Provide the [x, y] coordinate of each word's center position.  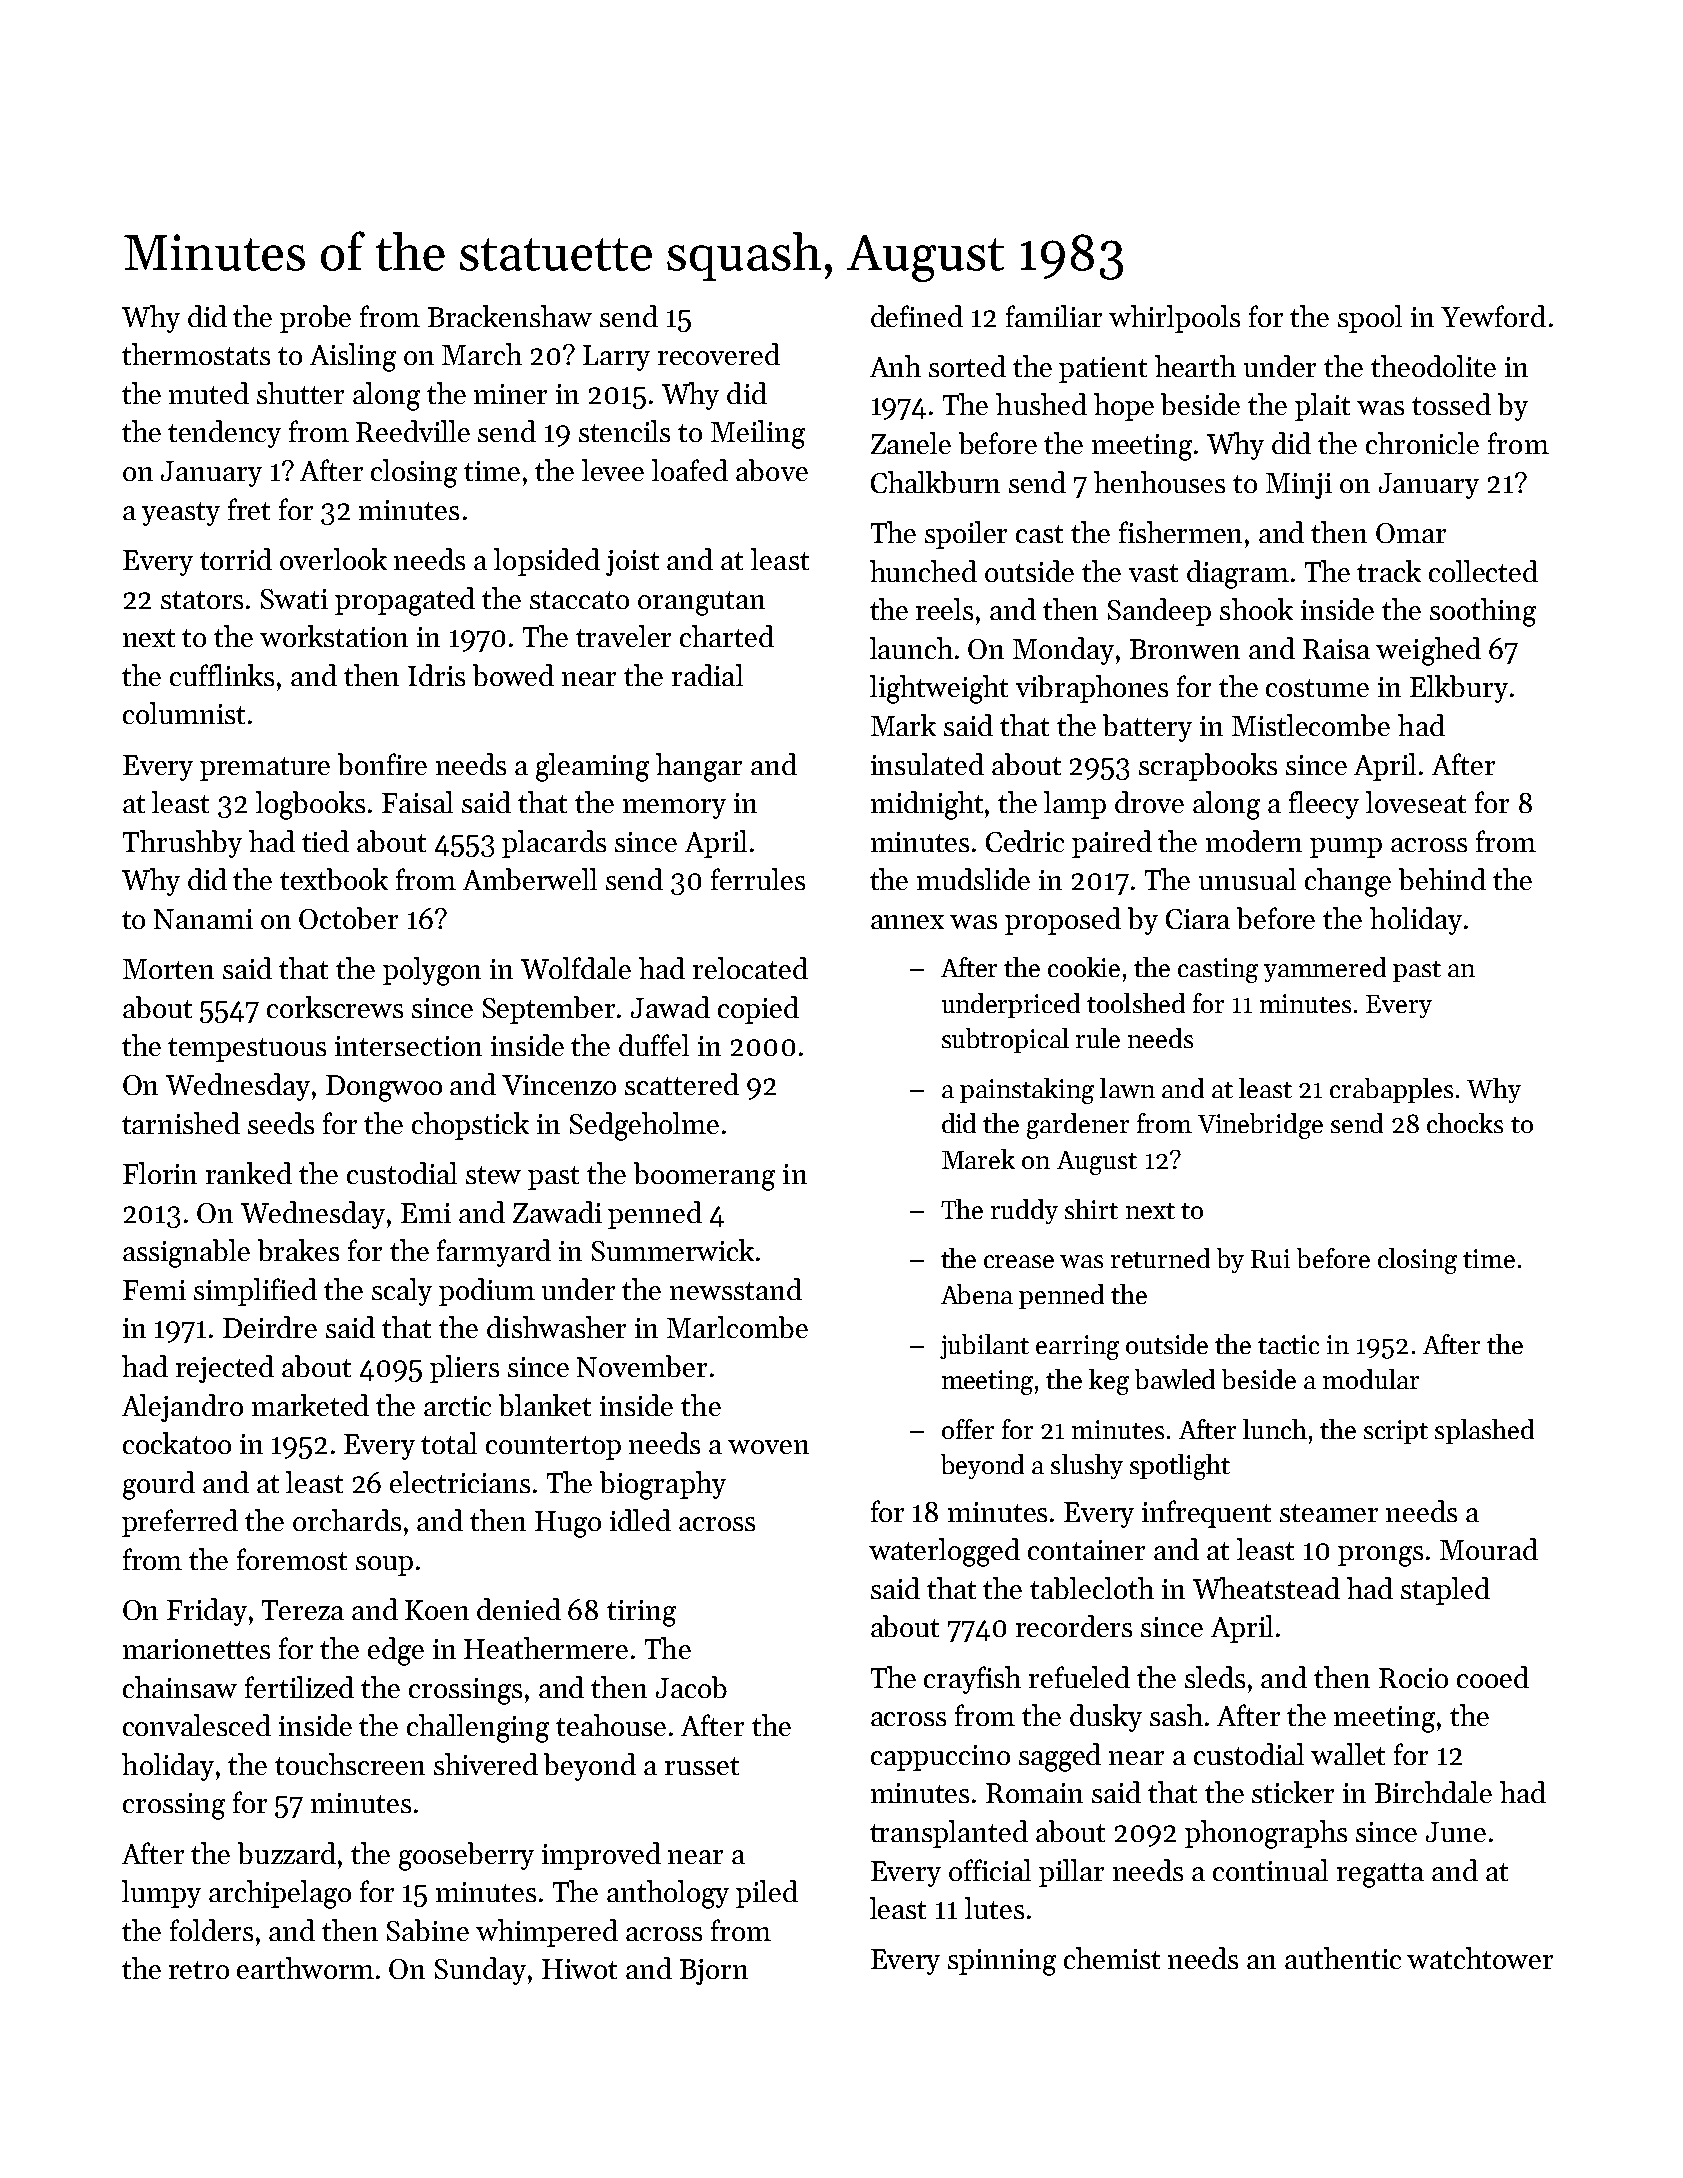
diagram [1238, 574]
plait [1322, 407]
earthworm [305, 1968]
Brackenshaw [510, 316]
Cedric [1025, 841]
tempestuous [247, 1050]
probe [315, 319]
